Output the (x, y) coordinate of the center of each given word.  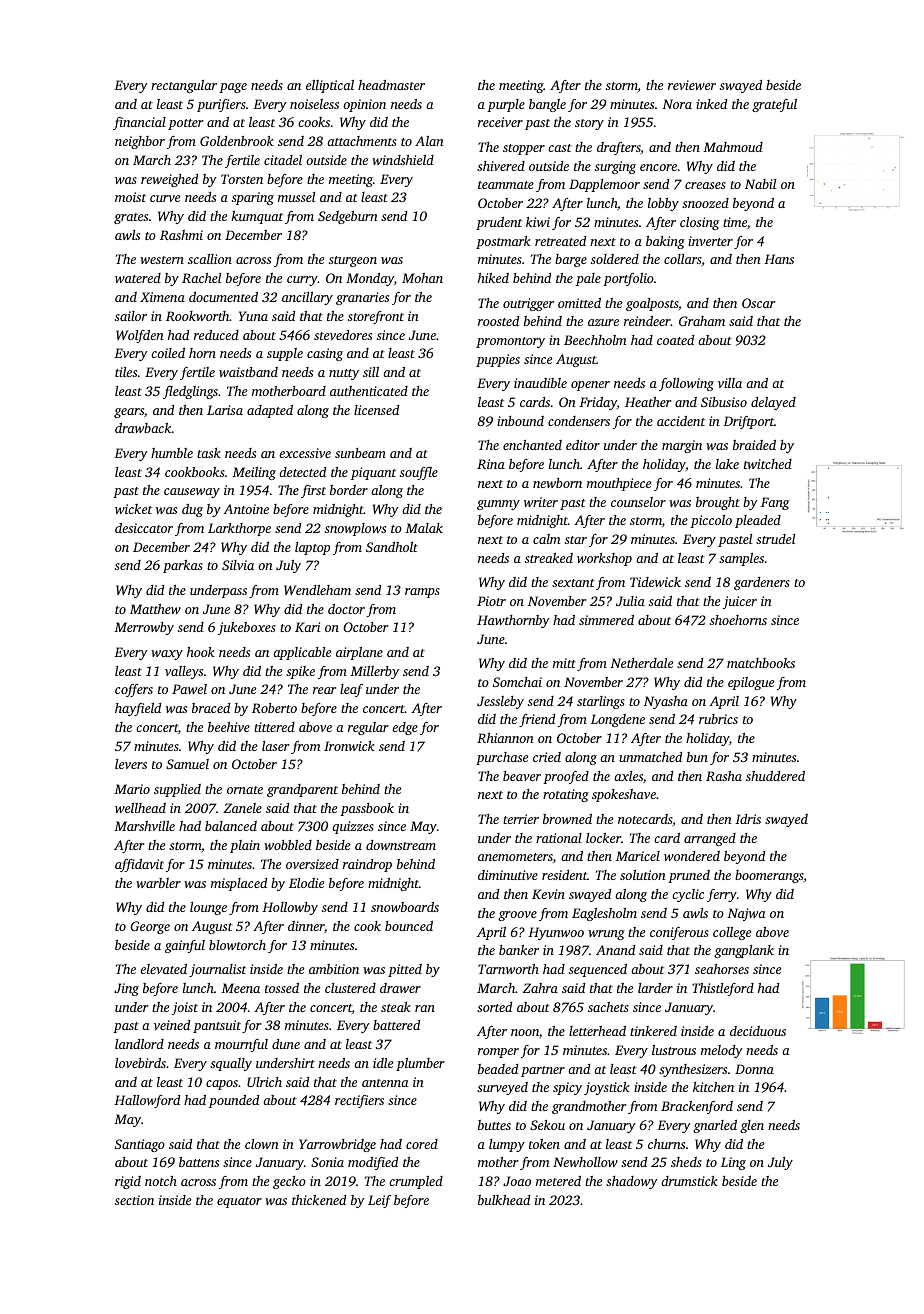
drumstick (689, 1181)
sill (371, 372)
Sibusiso (724, 402)
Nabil (760, 184)
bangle (547, 105)
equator (239, 1202)
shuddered (775, 776)
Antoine (246, 509)
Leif (379, 1201)
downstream (401, 845)
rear (324, 690)
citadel (283, 160)
